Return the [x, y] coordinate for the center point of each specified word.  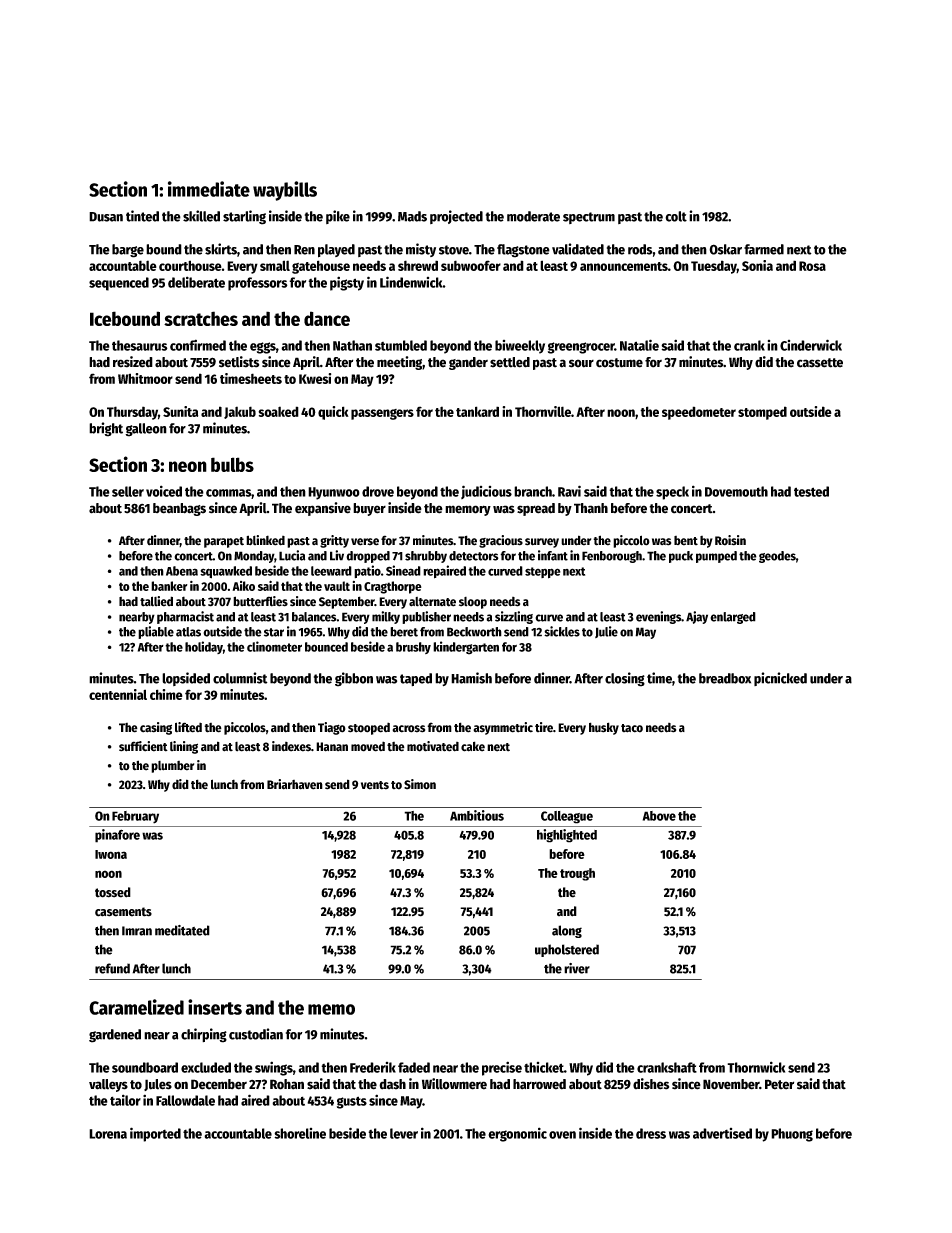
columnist [240, 678]
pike [338, 217]
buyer [369, 509]
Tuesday [714, 267]
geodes [777, 557]
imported [155, 1134]
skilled [201, 216]
